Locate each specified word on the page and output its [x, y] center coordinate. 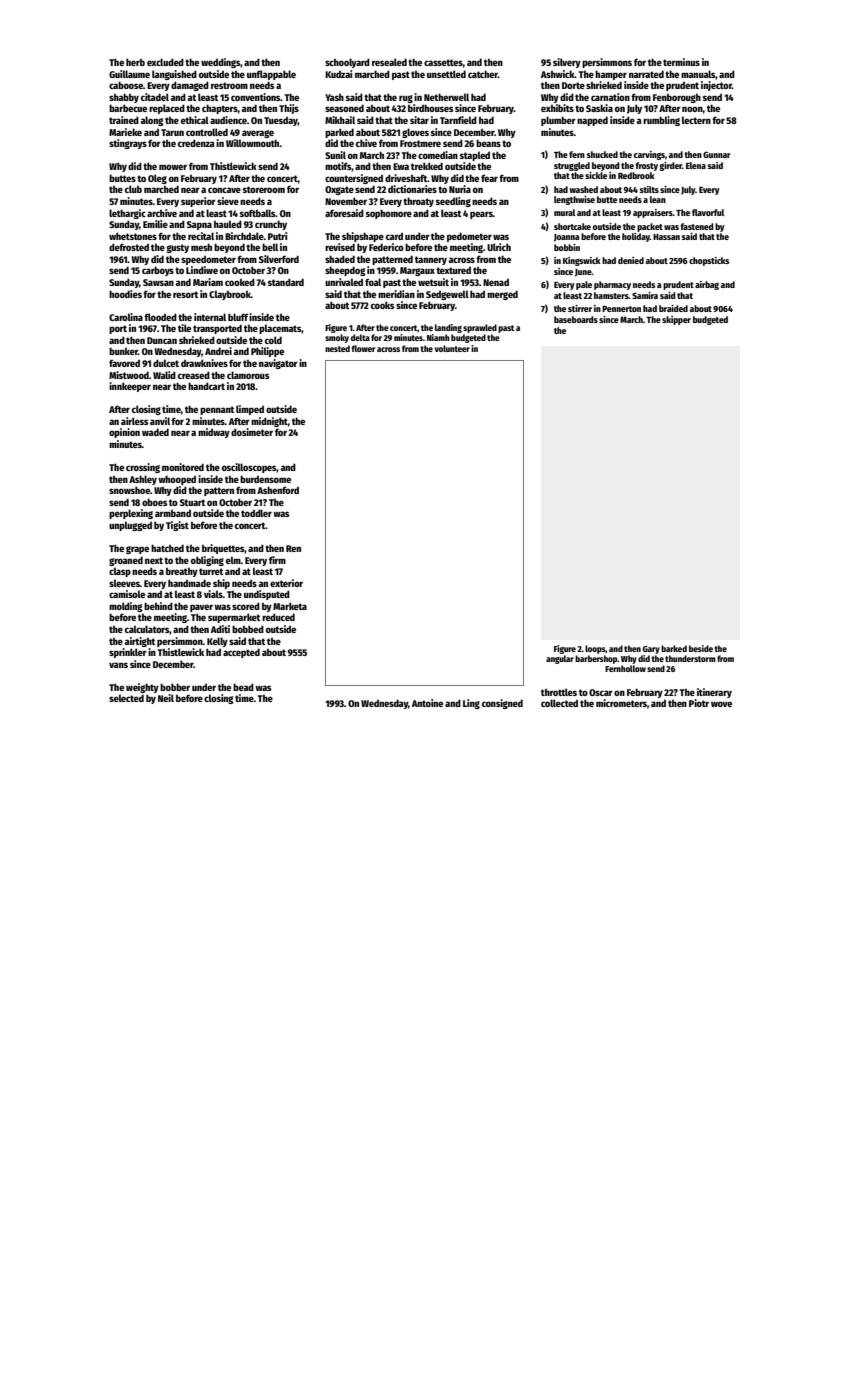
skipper [676, 320]
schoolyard [347, 63]
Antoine [427, 703]
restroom [229, 85]
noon [692, 109]
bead [243, 687]
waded [155, 432]
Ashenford [278, 490]
